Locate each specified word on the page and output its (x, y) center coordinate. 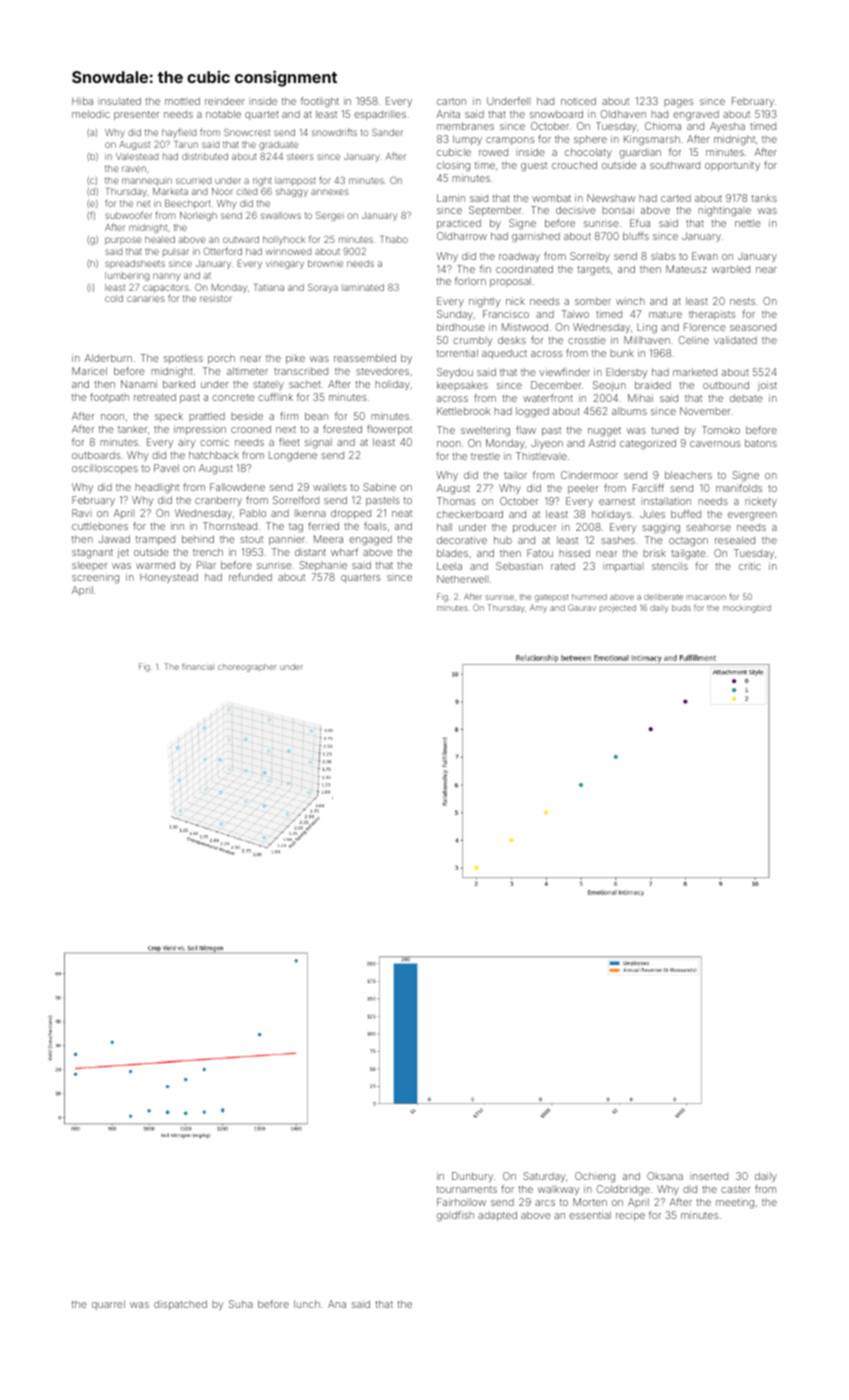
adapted (497, 1216)
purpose (123, 241)
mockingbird (747, 609)
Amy (538, 608)
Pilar (206, 565)
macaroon (706, 597)
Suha (241, 1304)
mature (665, 314)
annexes (330, 192)
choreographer (247, 668)
